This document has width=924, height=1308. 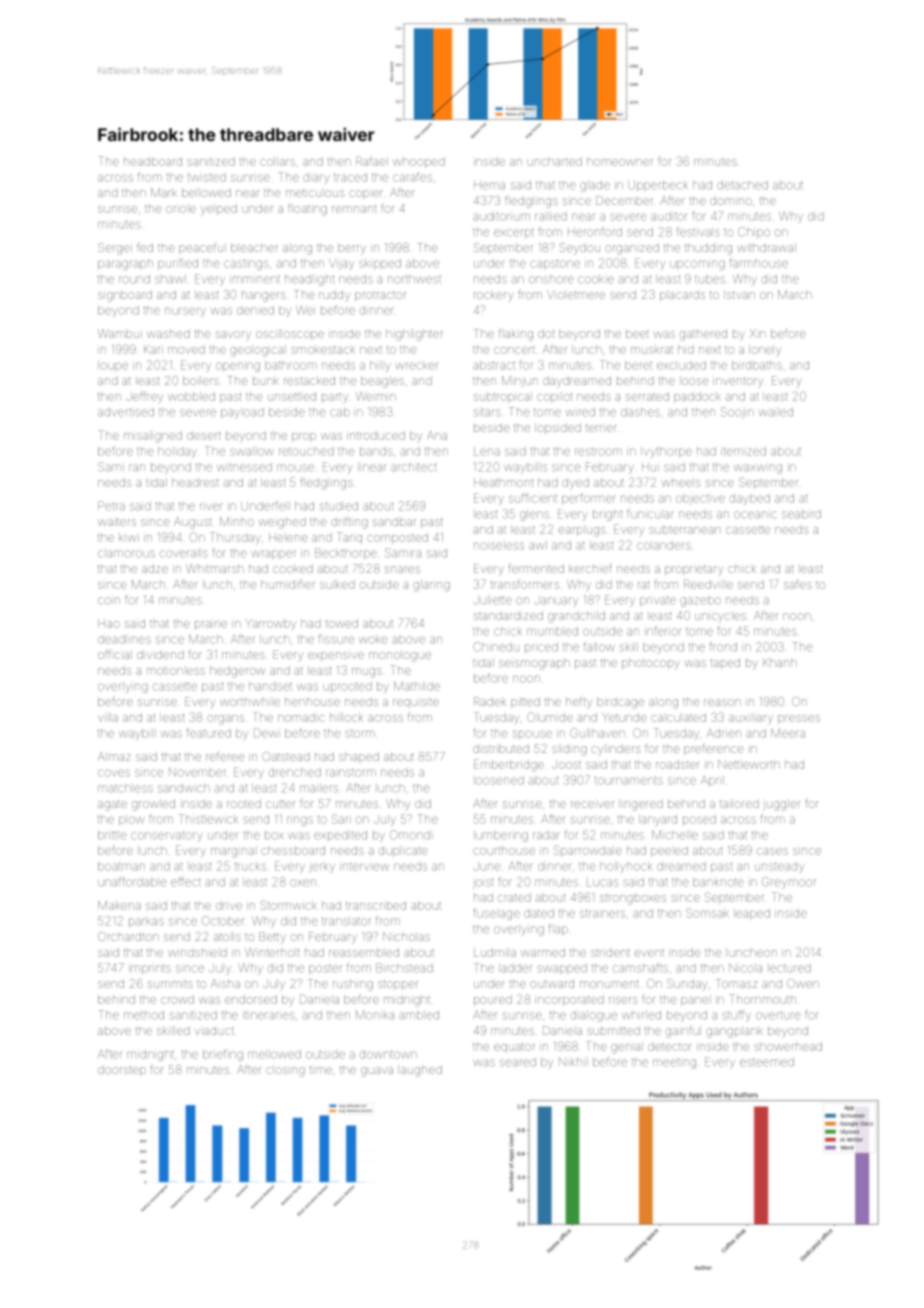 I want to click on doorstep, so click(x=122, y=1070).
